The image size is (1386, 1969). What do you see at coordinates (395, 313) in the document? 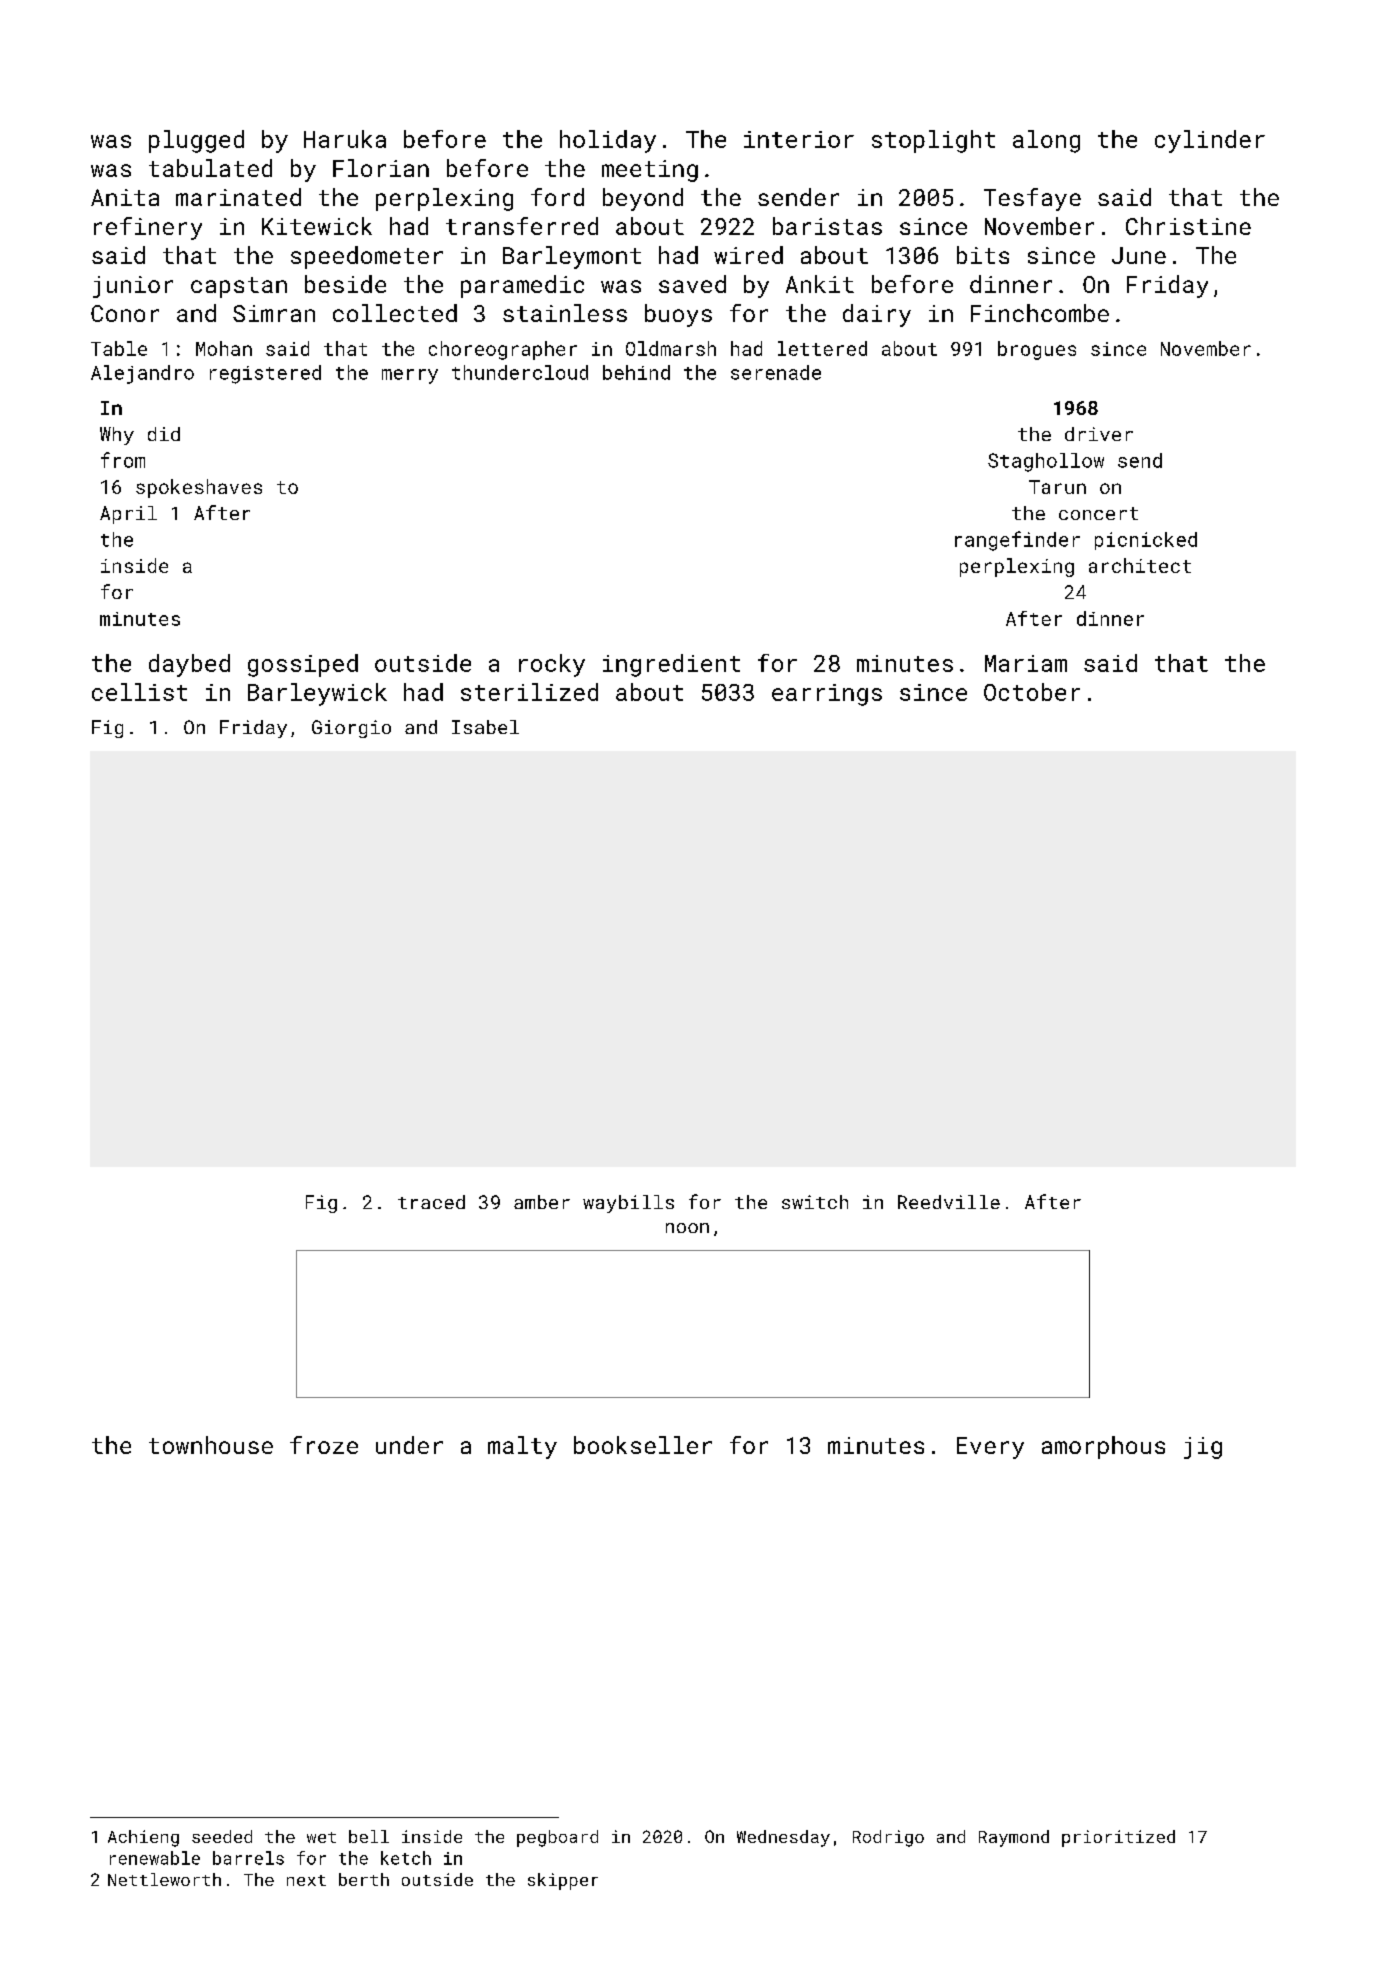
I see `collected` at bounding box center [395, 313].
